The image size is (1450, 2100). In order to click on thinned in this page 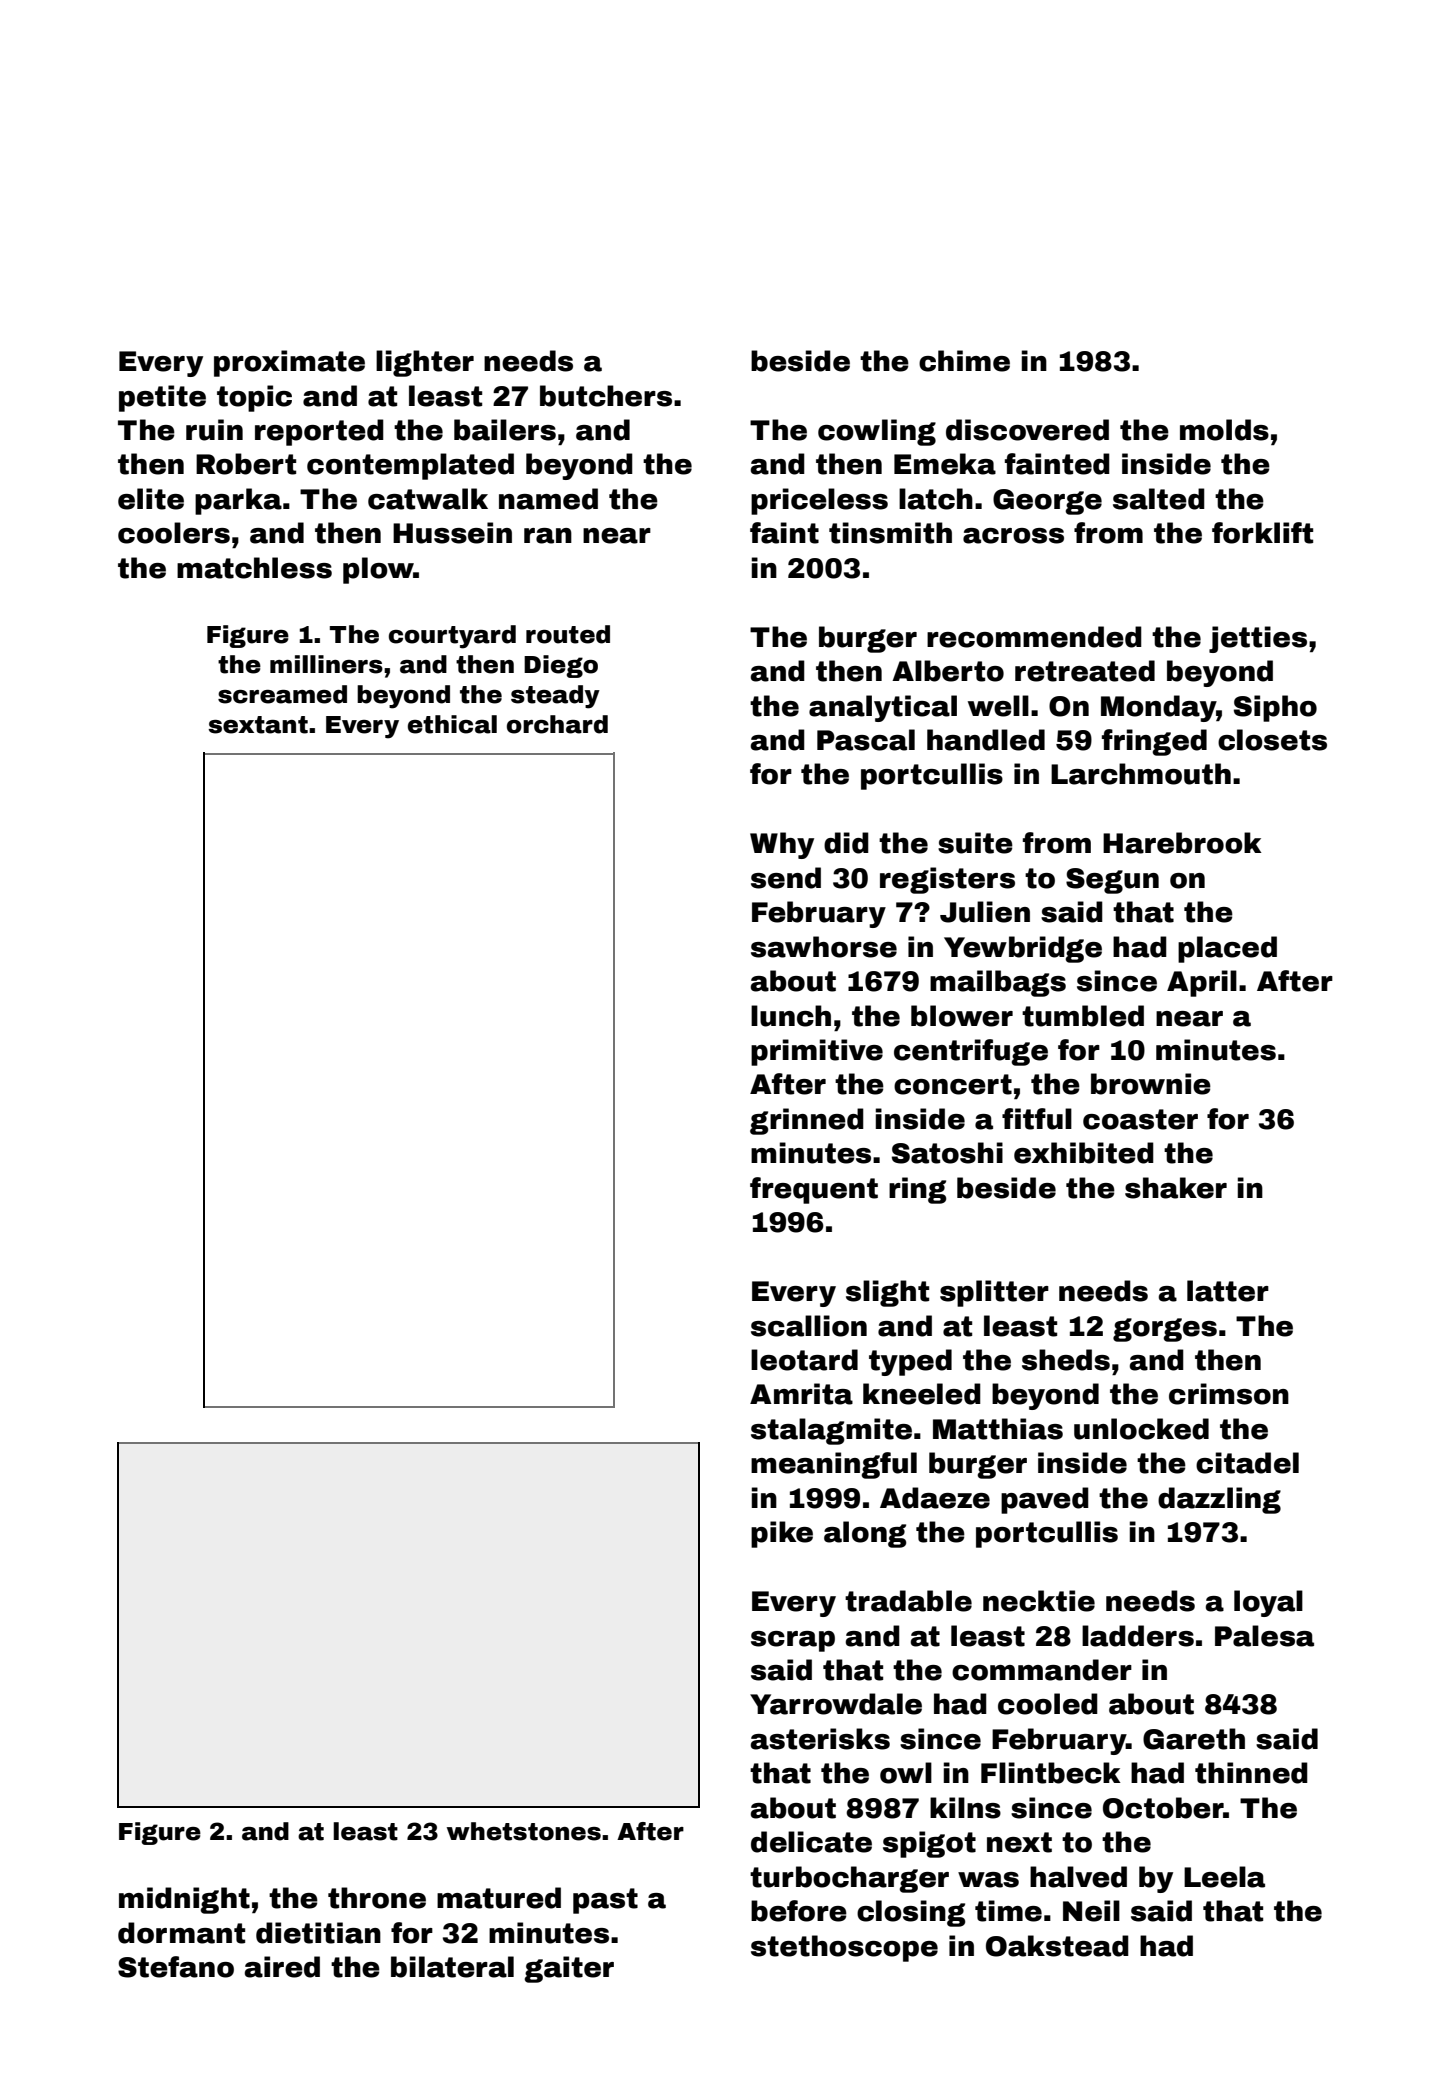, I will do `click(1251, 1773)`.
